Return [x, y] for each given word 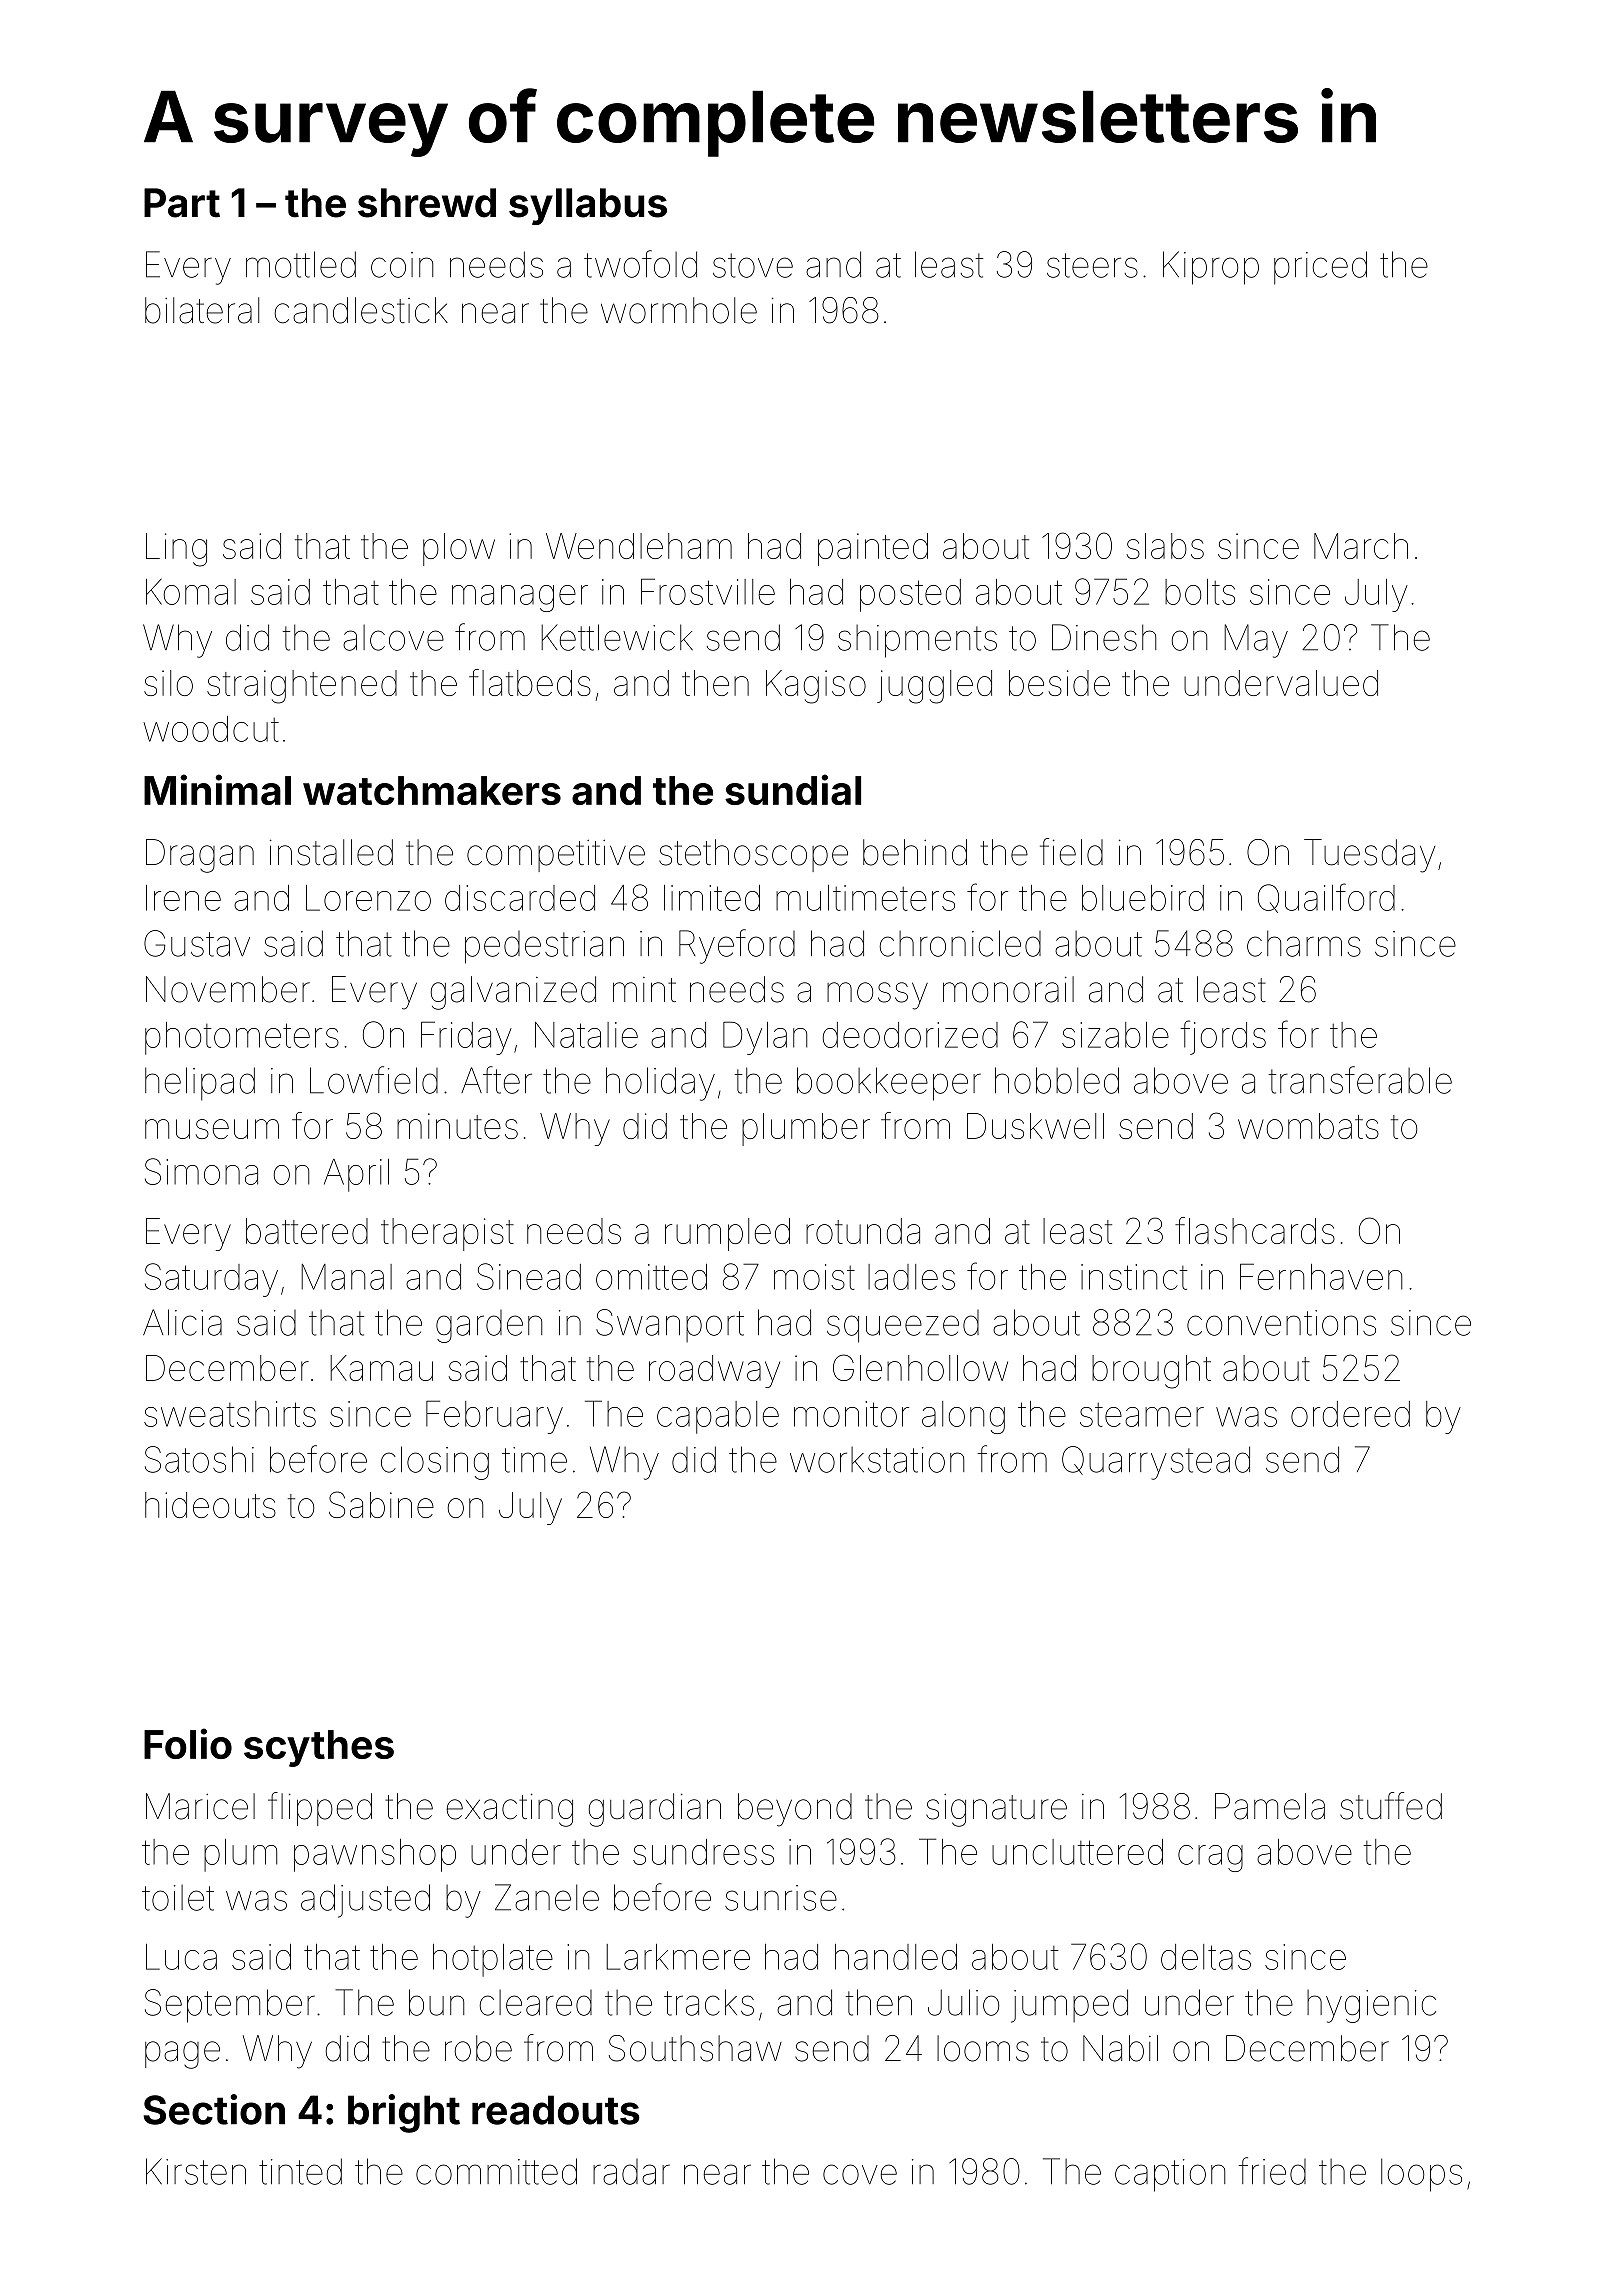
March [1361, 546]
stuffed [1391, 1806]
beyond [795, 1810]
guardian [655, 1810]
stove [753, 265]
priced [1320, 268]
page [182, 2055]
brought [1151, 1372]
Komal [191, 592]
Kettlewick [617, 637]
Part [182, 203]
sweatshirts [230, 1414]
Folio [188, 1743]
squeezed [903, 1326]
